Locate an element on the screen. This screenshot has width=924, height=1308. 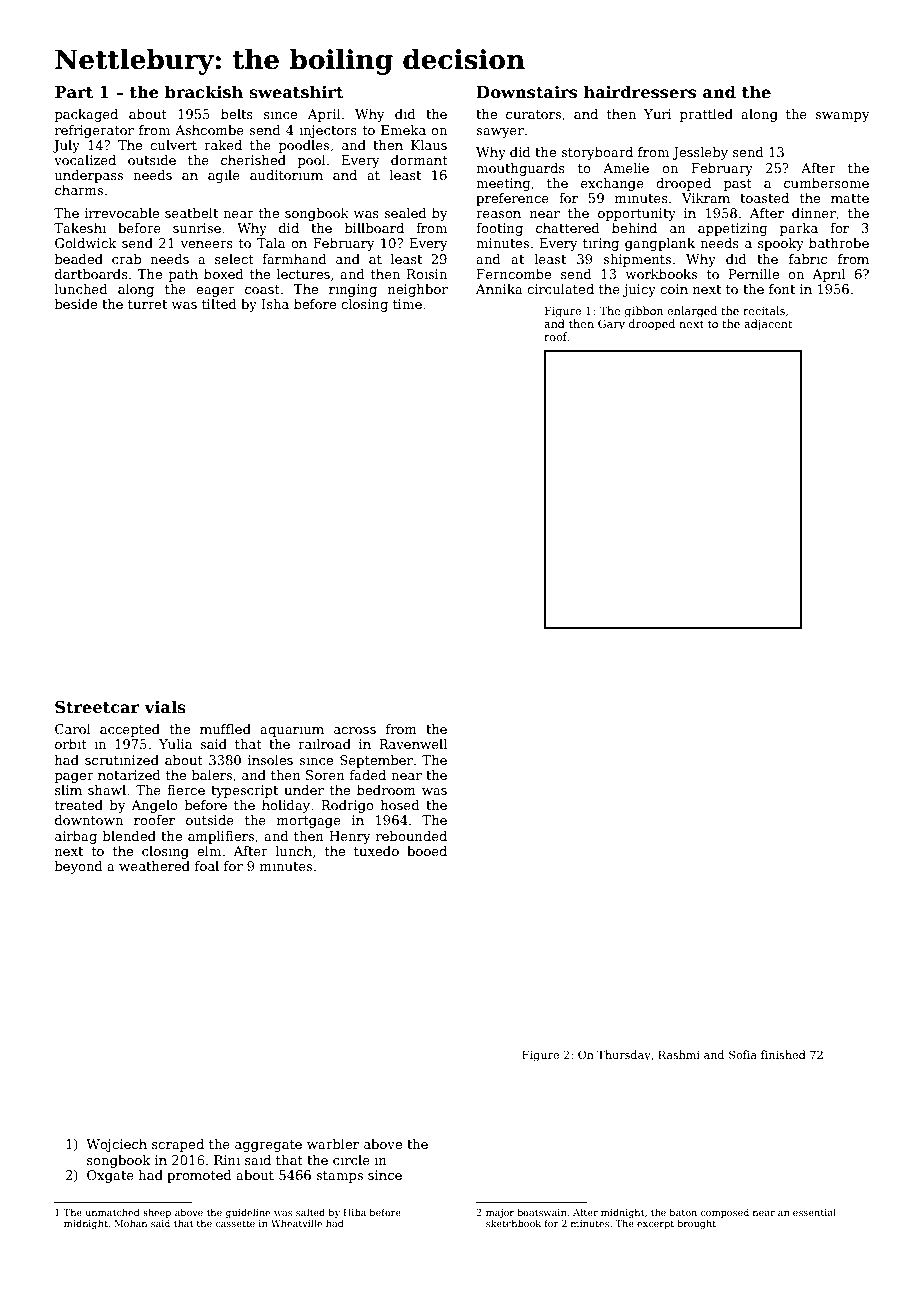
turret is located at coordinates (147, 304).
